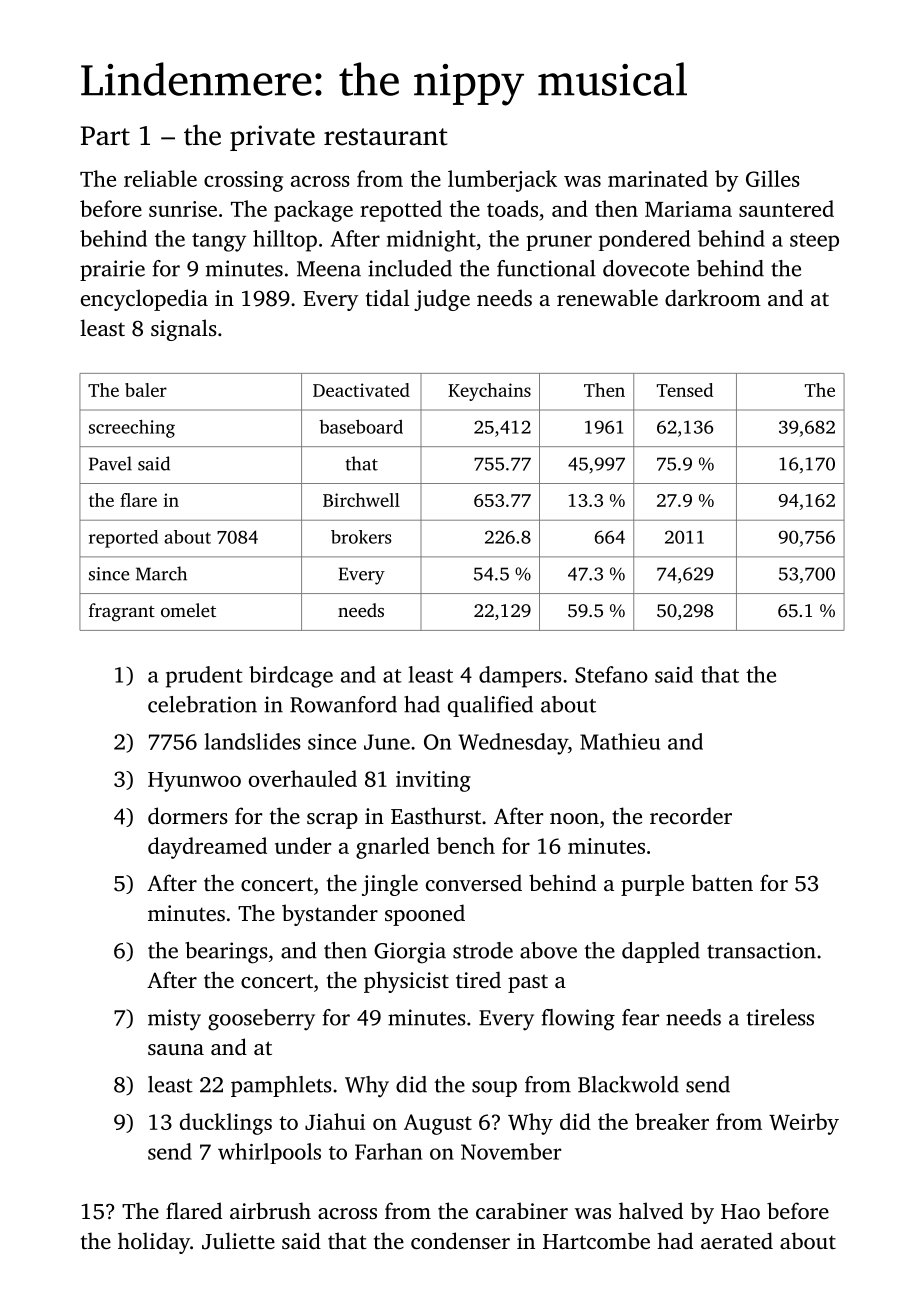  What do you see at coordinates (154, 1243) in the image?
I see `holiday` at bounding box center [154, 1243].
